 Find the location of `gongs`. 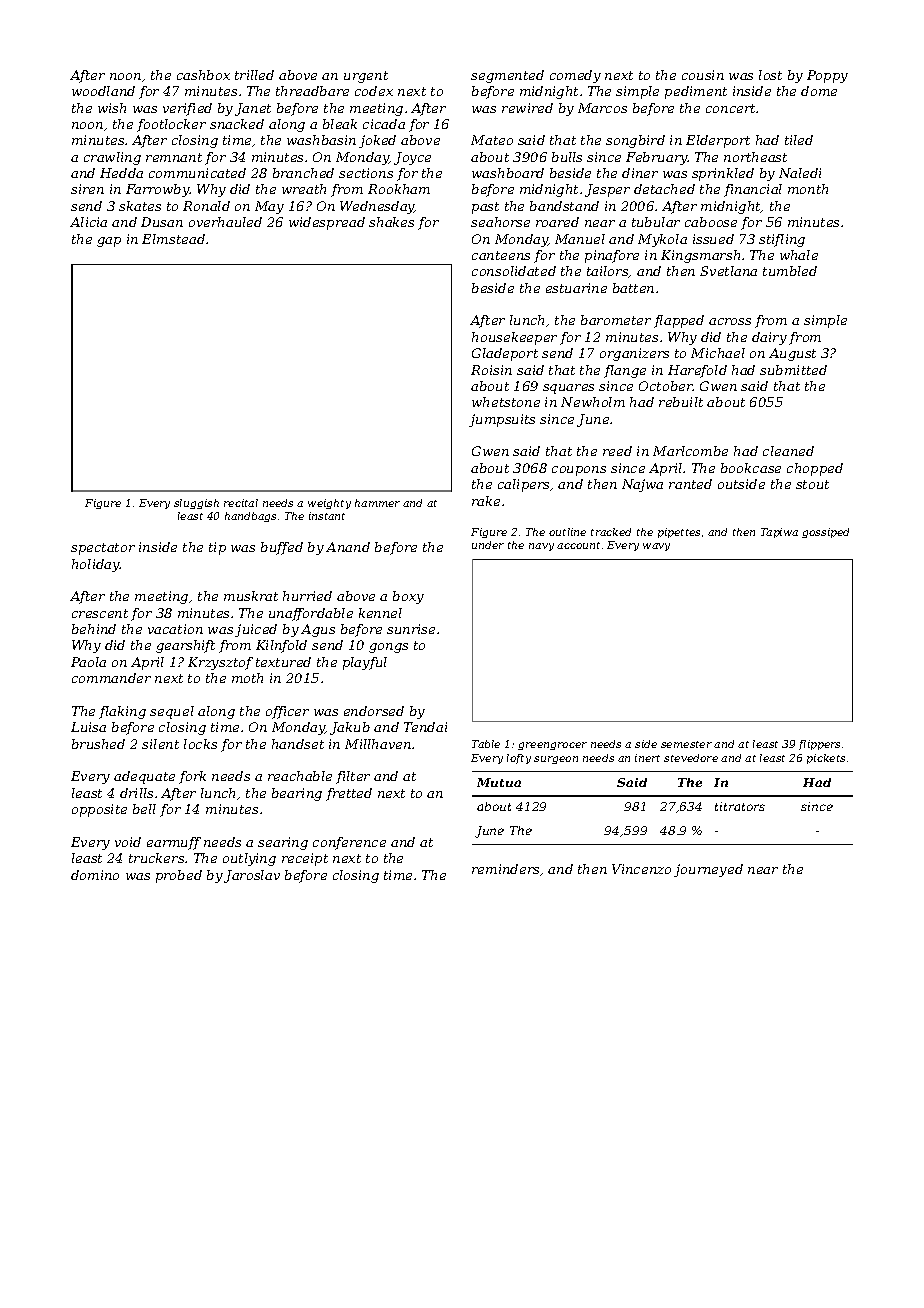

gongs is located at coordinates (388, 648).
